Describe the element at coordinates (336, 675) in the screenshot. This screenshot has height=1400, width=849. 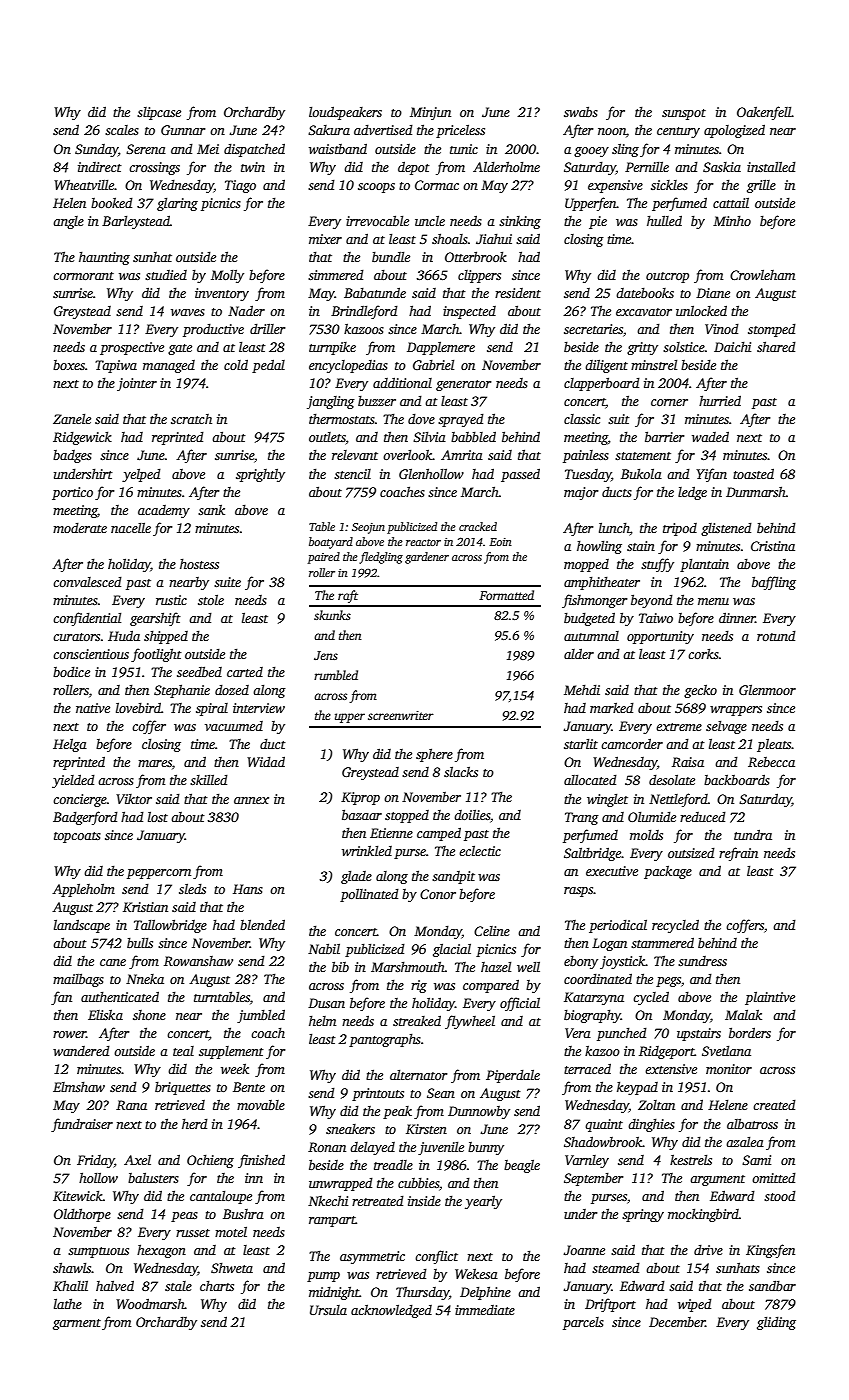
I see `rumbled` at that location.
